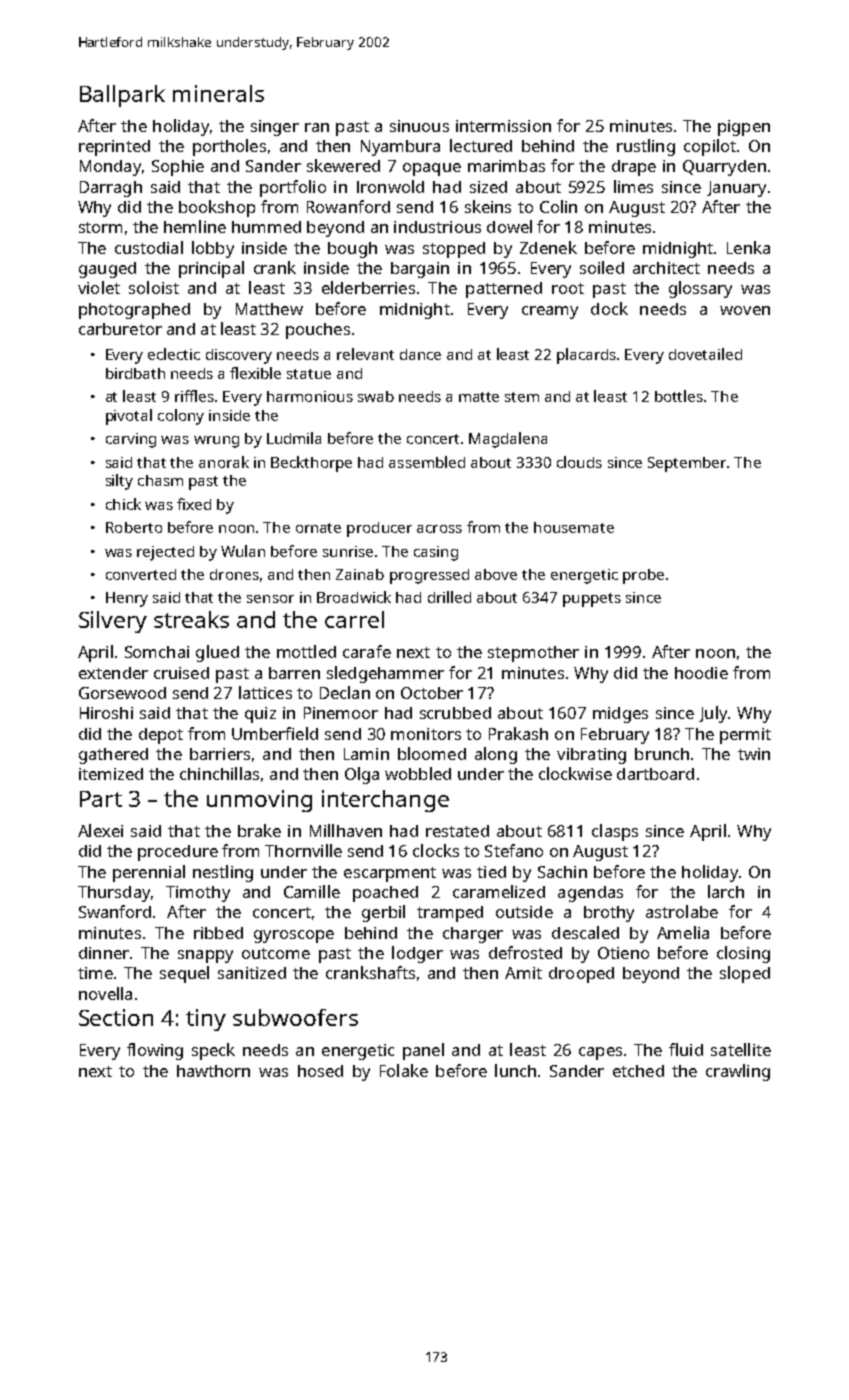 This screenshot has height=1400, width=849. I want to click on birdbath, so click(135, 373).
